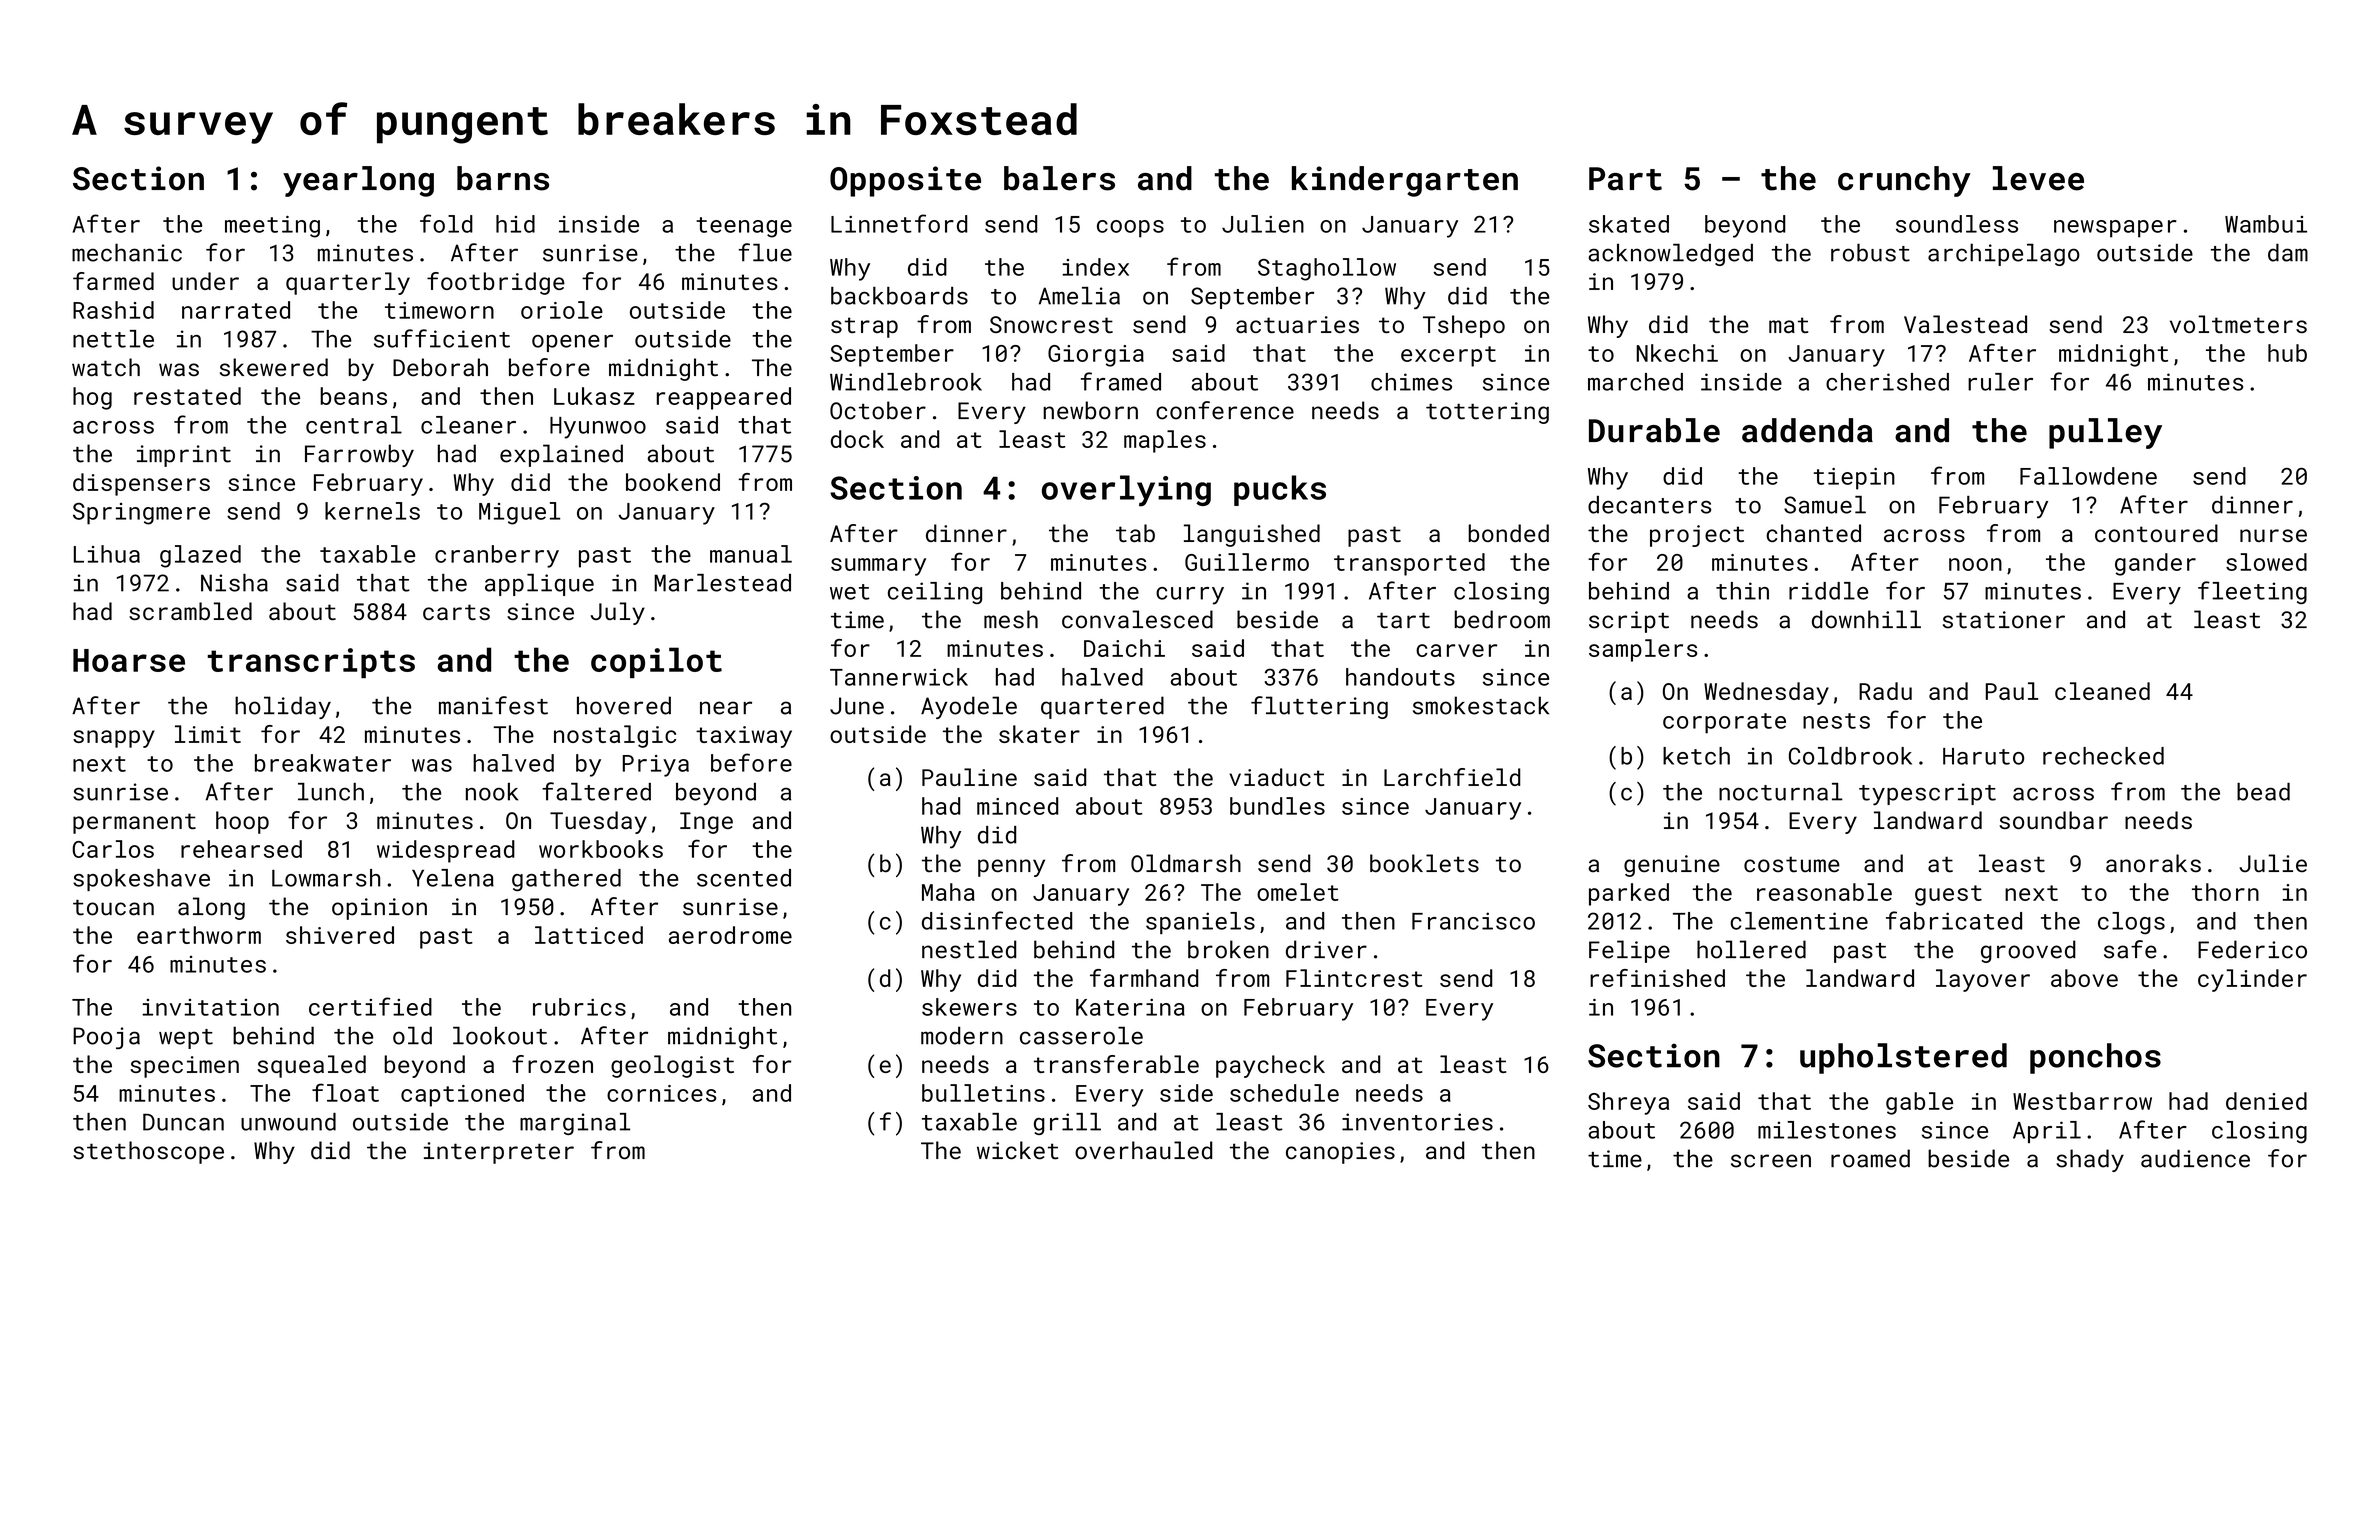  What do you see at coordinates (184, 1067) in the screenshot?
I see `specimen` at bounding box center [184, 1067].
